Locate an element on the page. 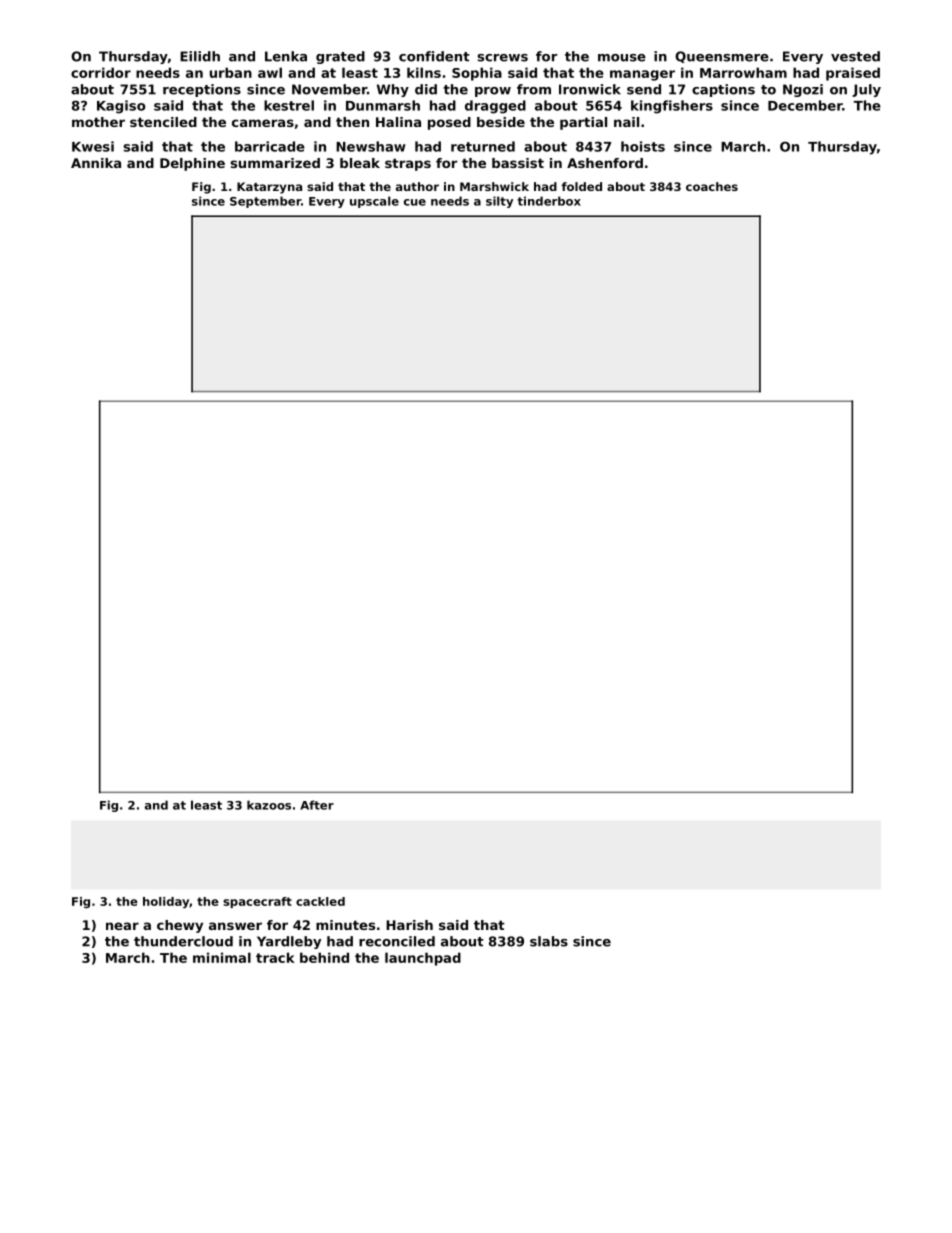  September is located at coordinates (265, 202).
